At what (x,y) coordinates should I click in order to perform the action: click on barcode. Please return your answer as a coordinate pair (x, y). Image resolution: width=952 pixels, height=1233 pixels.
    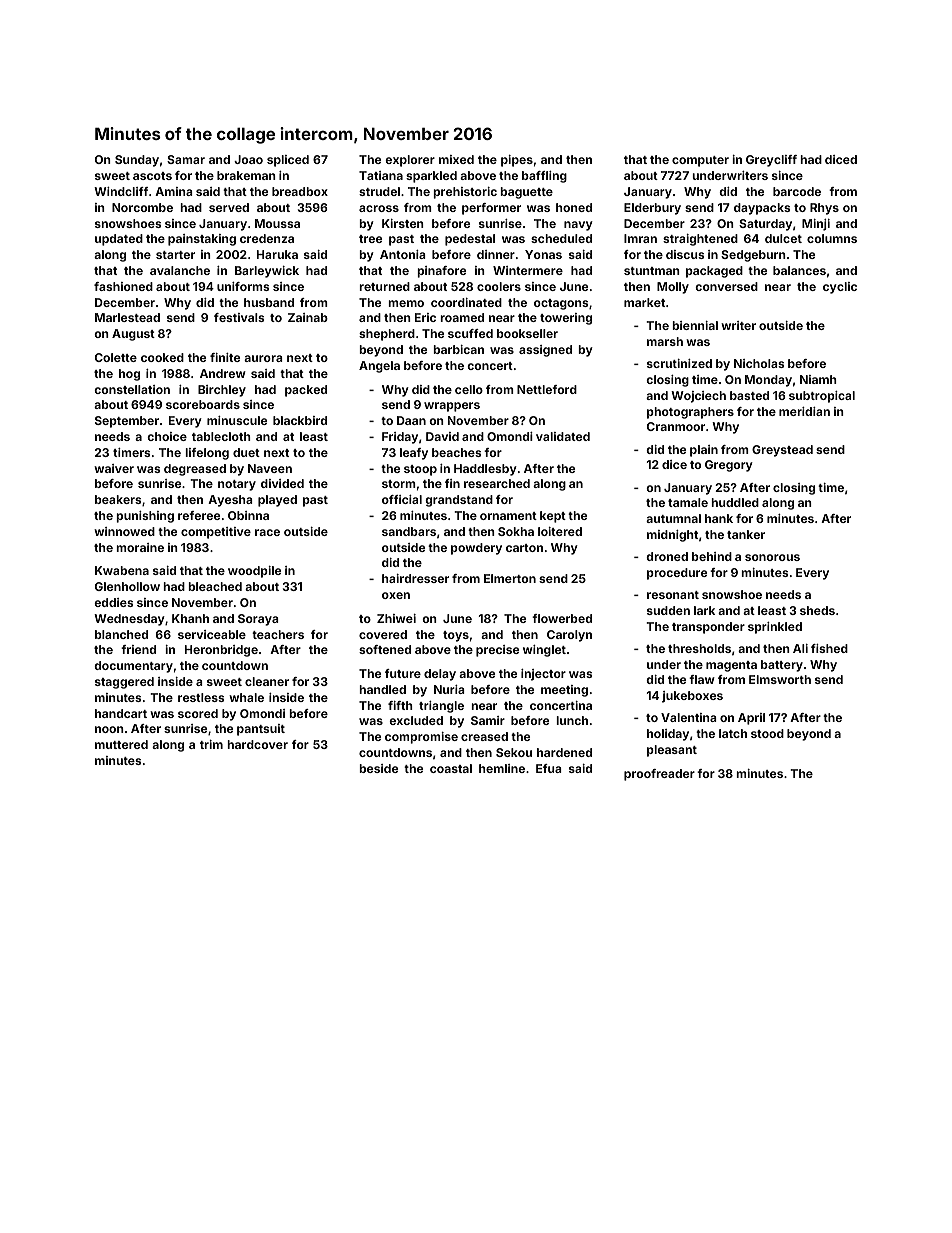
    Looking at the image, I should click on (797, 191).
